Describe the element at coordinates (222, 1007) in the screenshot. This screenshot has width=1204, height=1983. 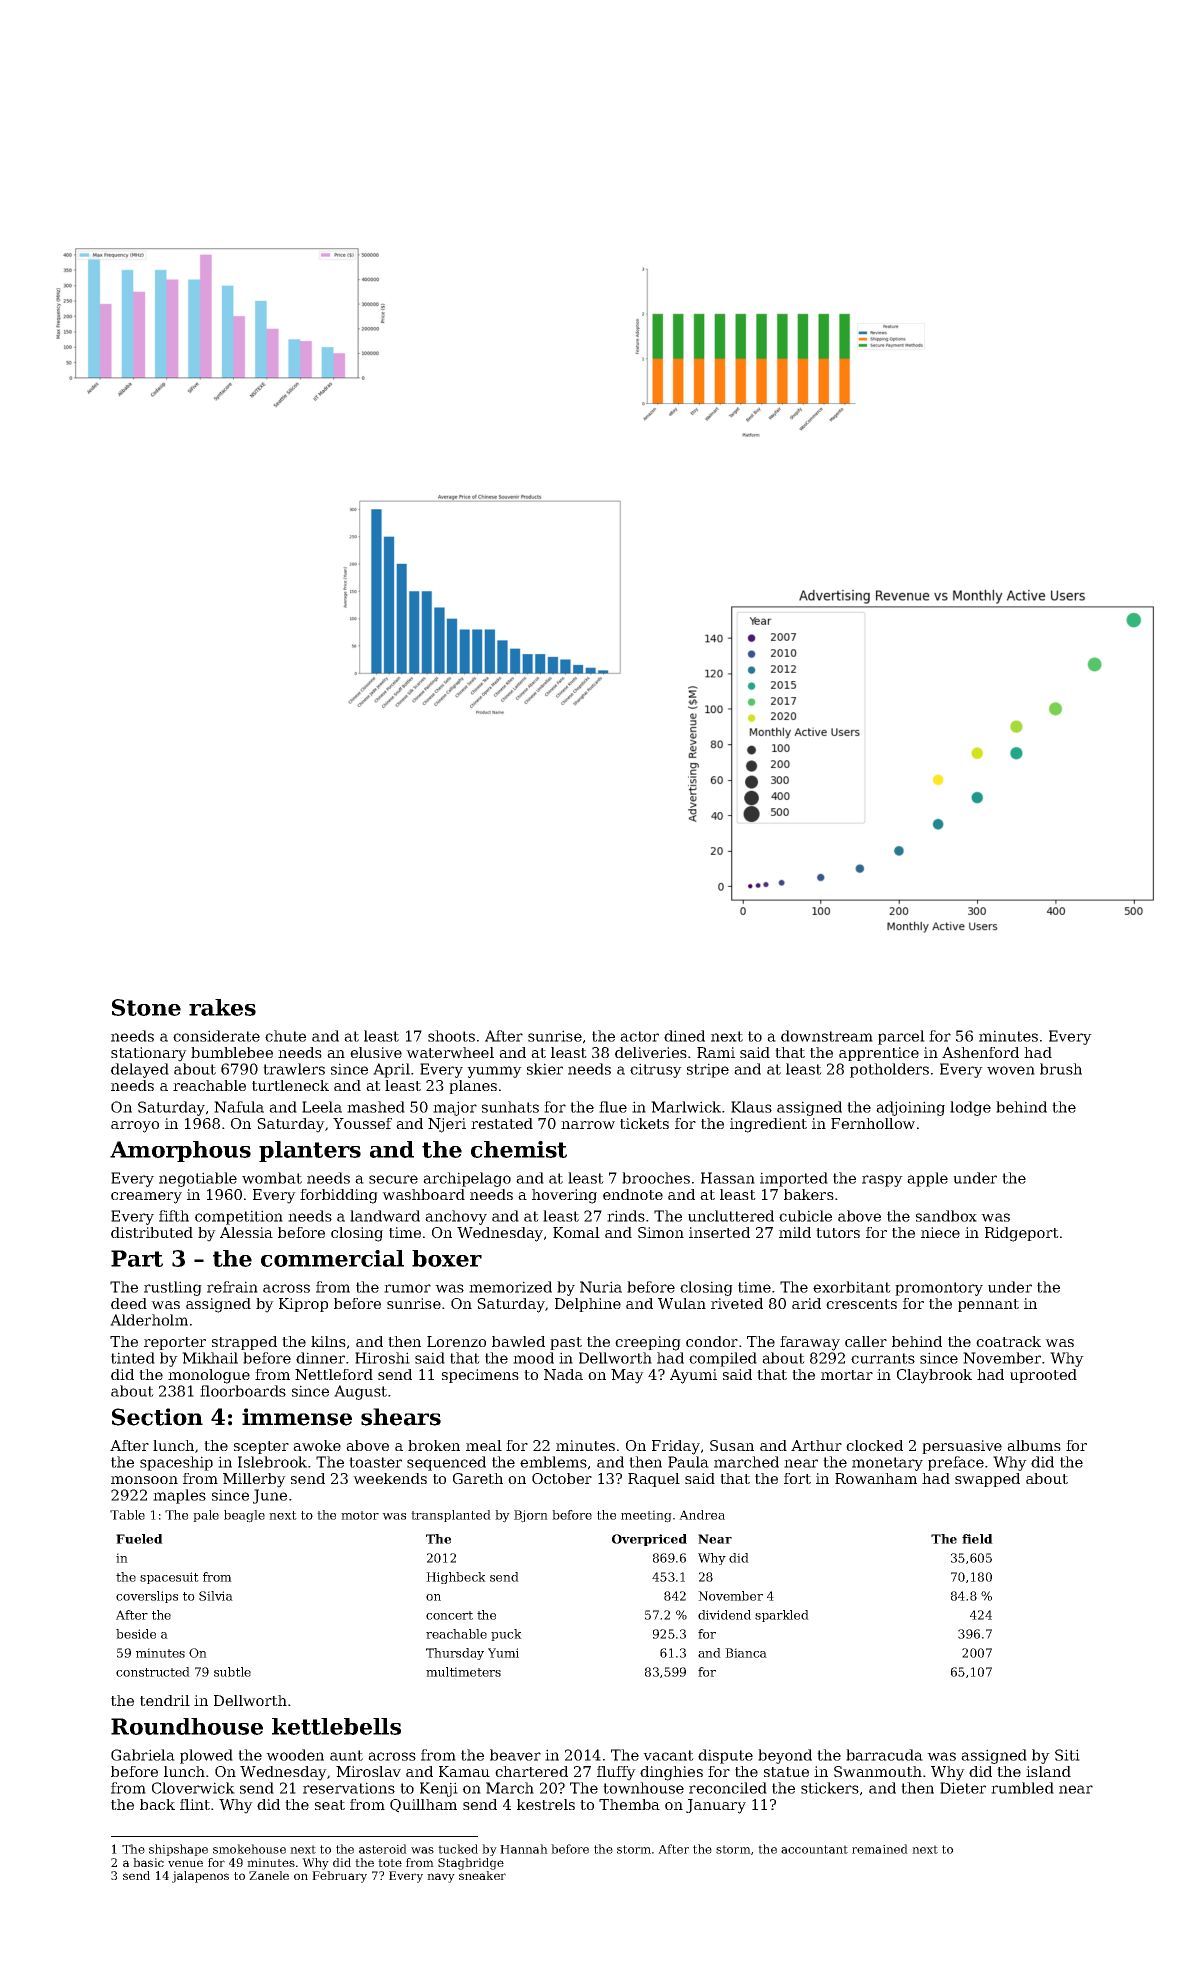
I see `rakes` at that location.
